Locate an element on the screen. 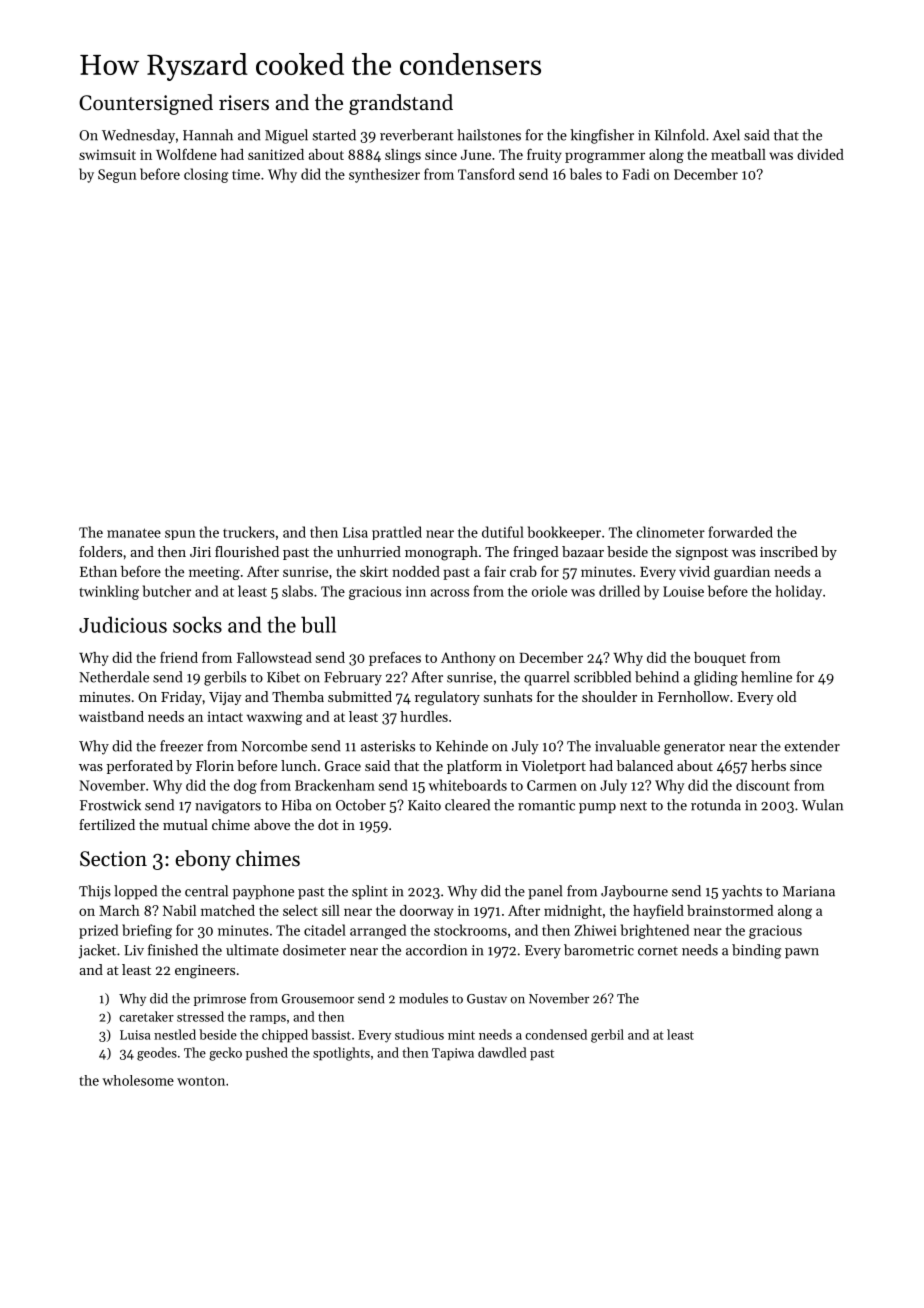  grandstand is located at coordinates (401, 104).
